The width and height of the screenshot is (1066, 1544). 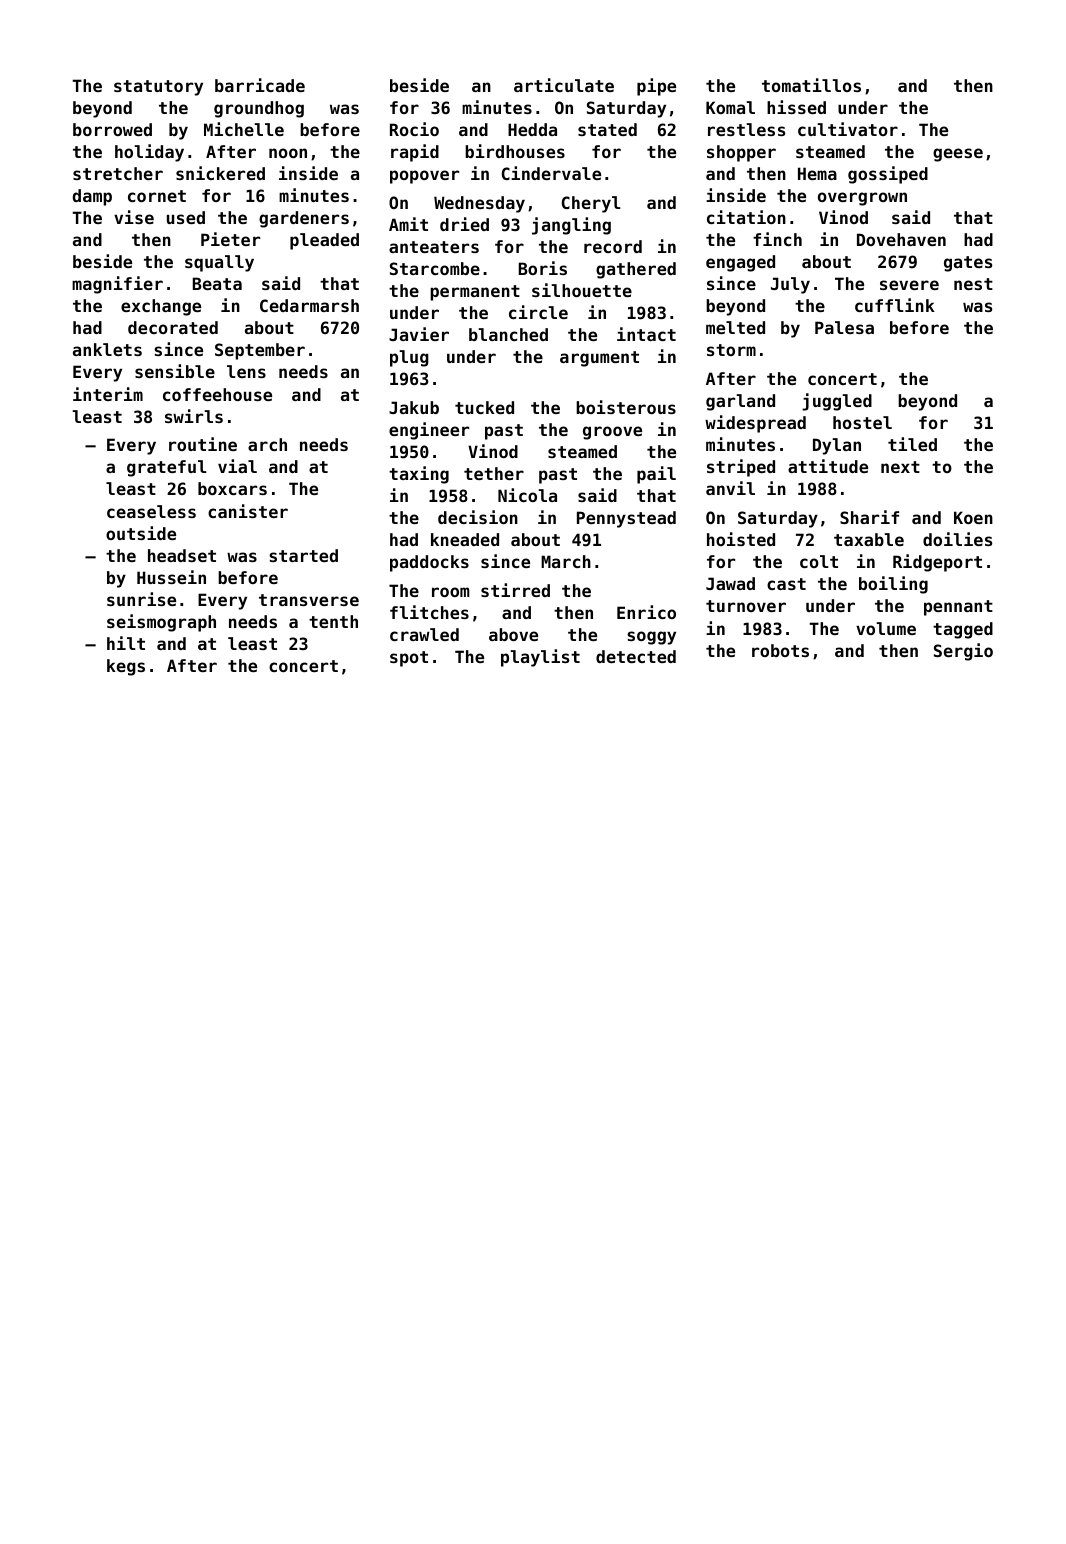 What do you see at coordinates (429, 431) in the screenshot?
I see `engineer` at bounding box center [429, 431].
